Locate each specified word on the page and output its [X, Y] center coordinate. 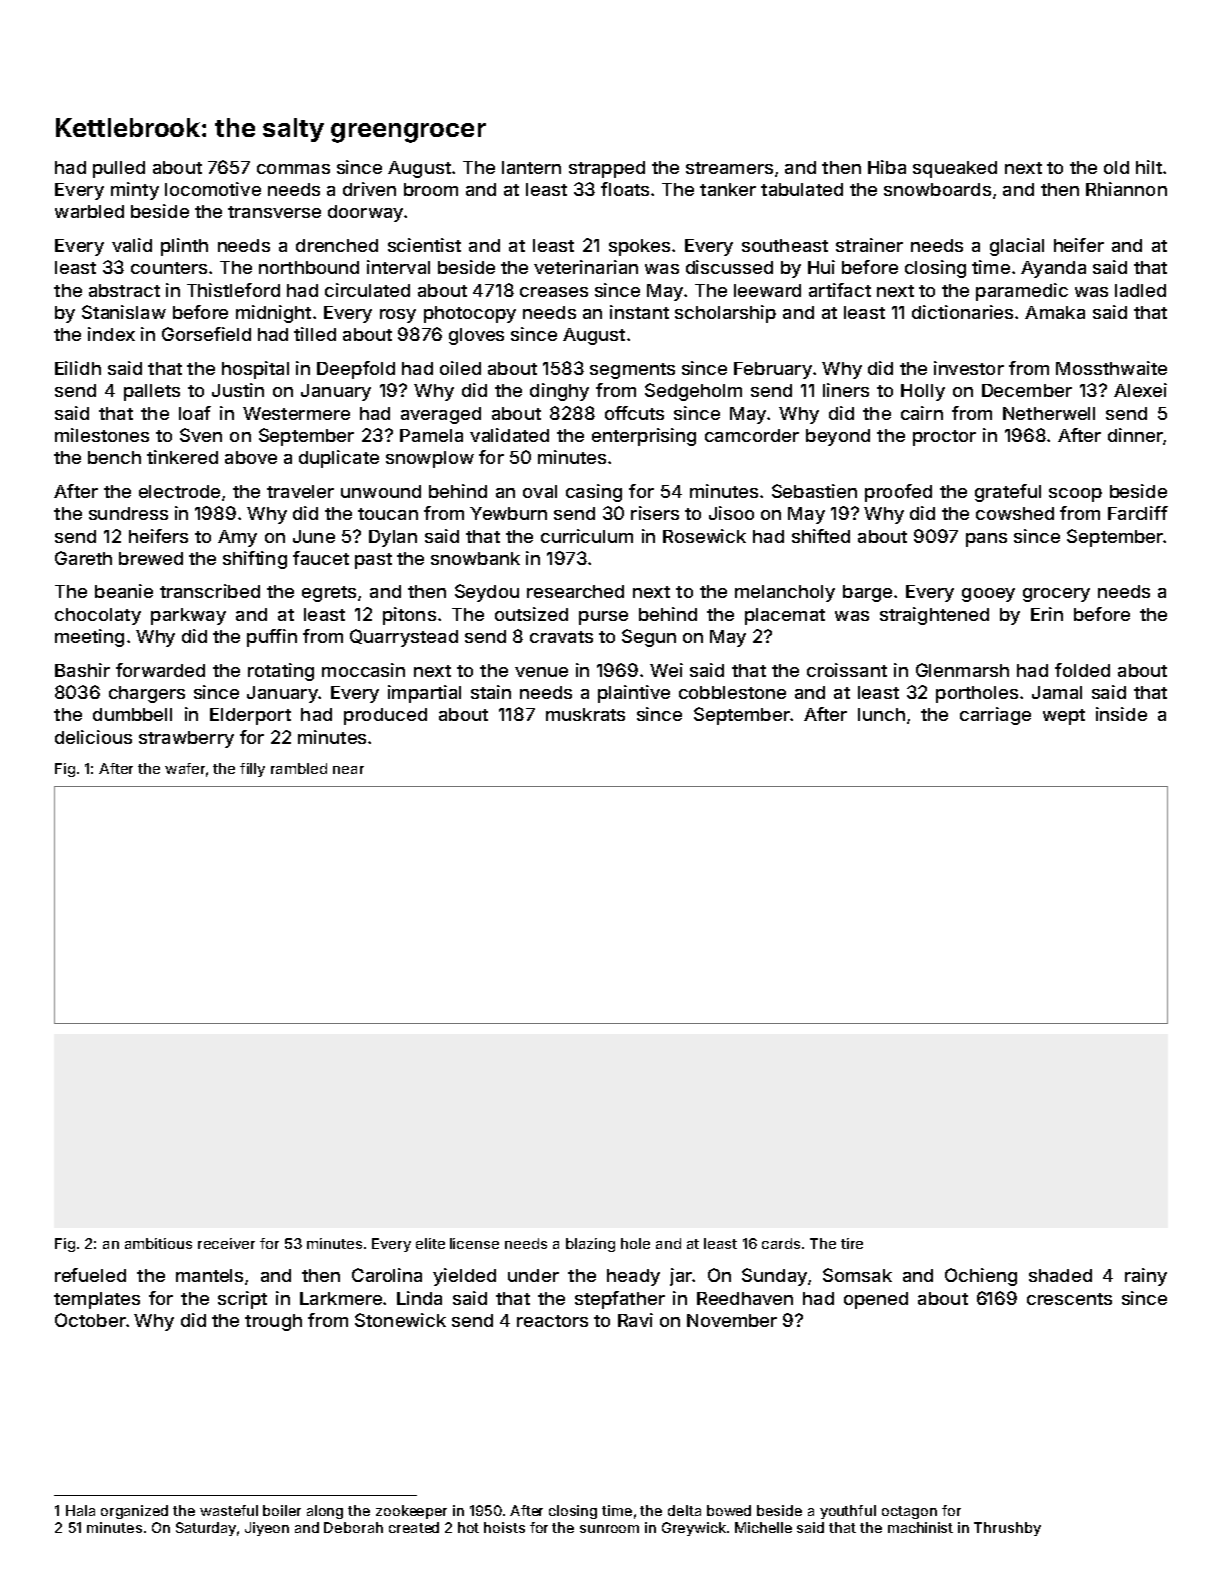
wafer [185, 768]
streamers [729, 168]
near [348, 770]
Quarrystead [404, 638]
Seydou [487, 593]
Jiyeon [267, 1529]
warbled [89, 211]
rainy [1146, 1277]
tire [852, 1243]
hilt [1149, 167]
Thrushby [1007, 1529]
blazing [590, 1245]
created [414, 1527]
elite [430, 1243]
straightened [934, 616]
